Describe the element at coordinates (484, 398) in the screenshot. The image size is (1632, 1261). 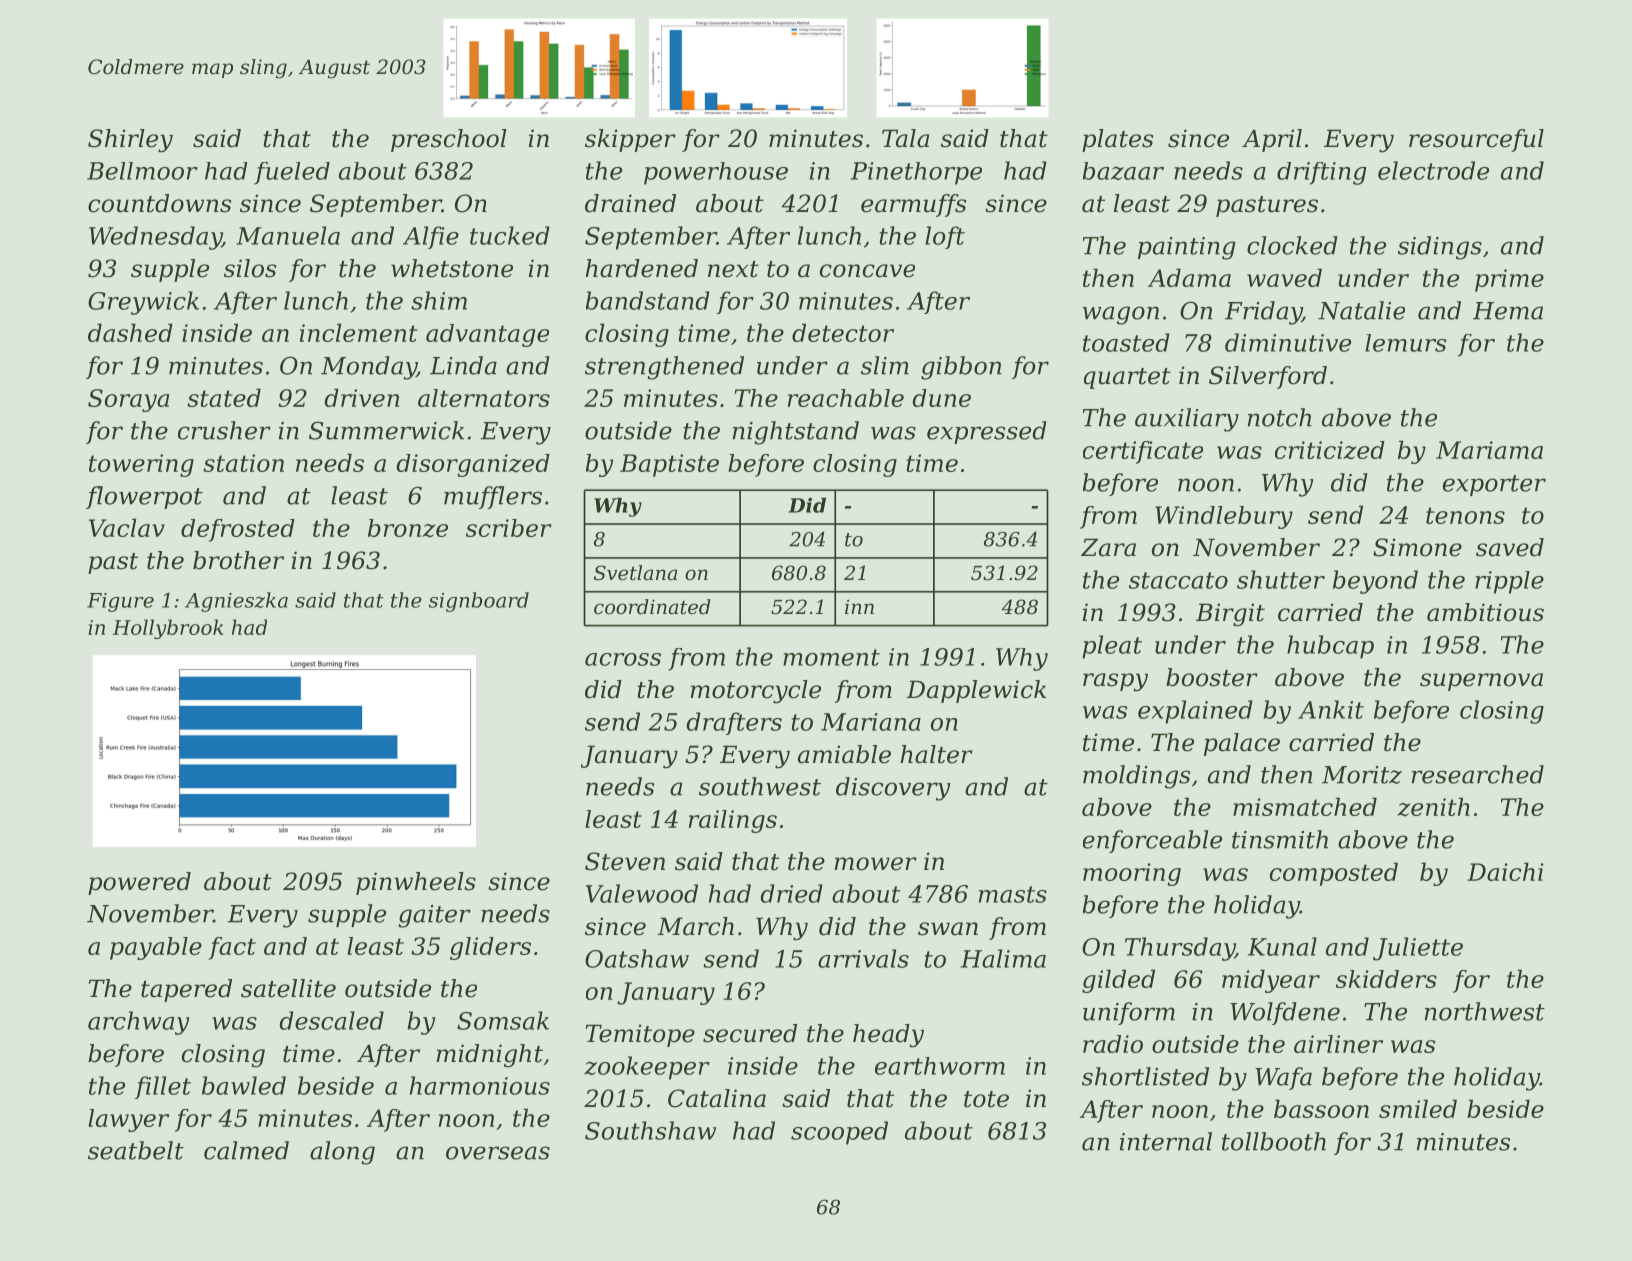
I see `alternators` at that location.
